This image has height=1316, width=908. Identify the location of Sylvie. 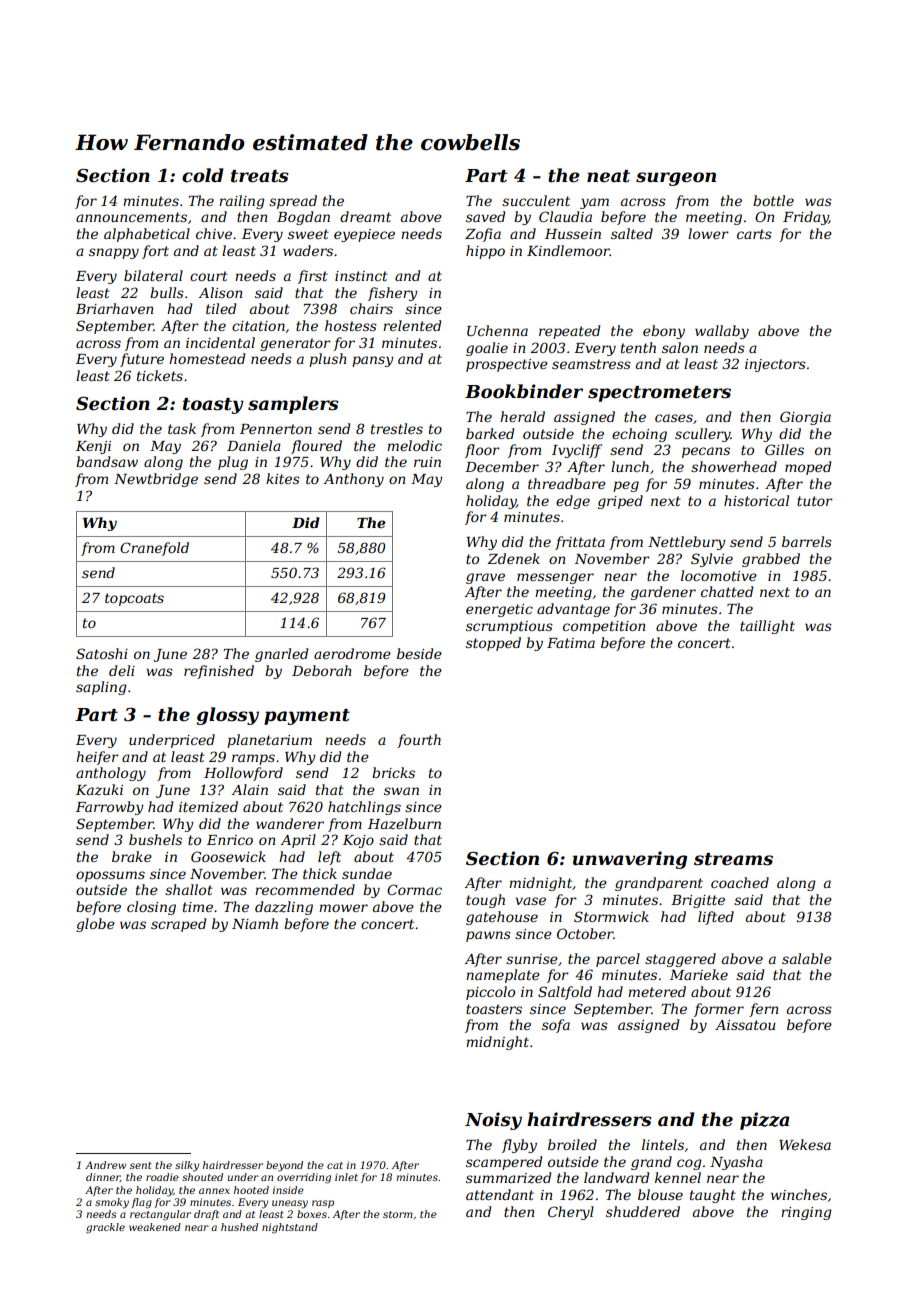
(712, 560).
